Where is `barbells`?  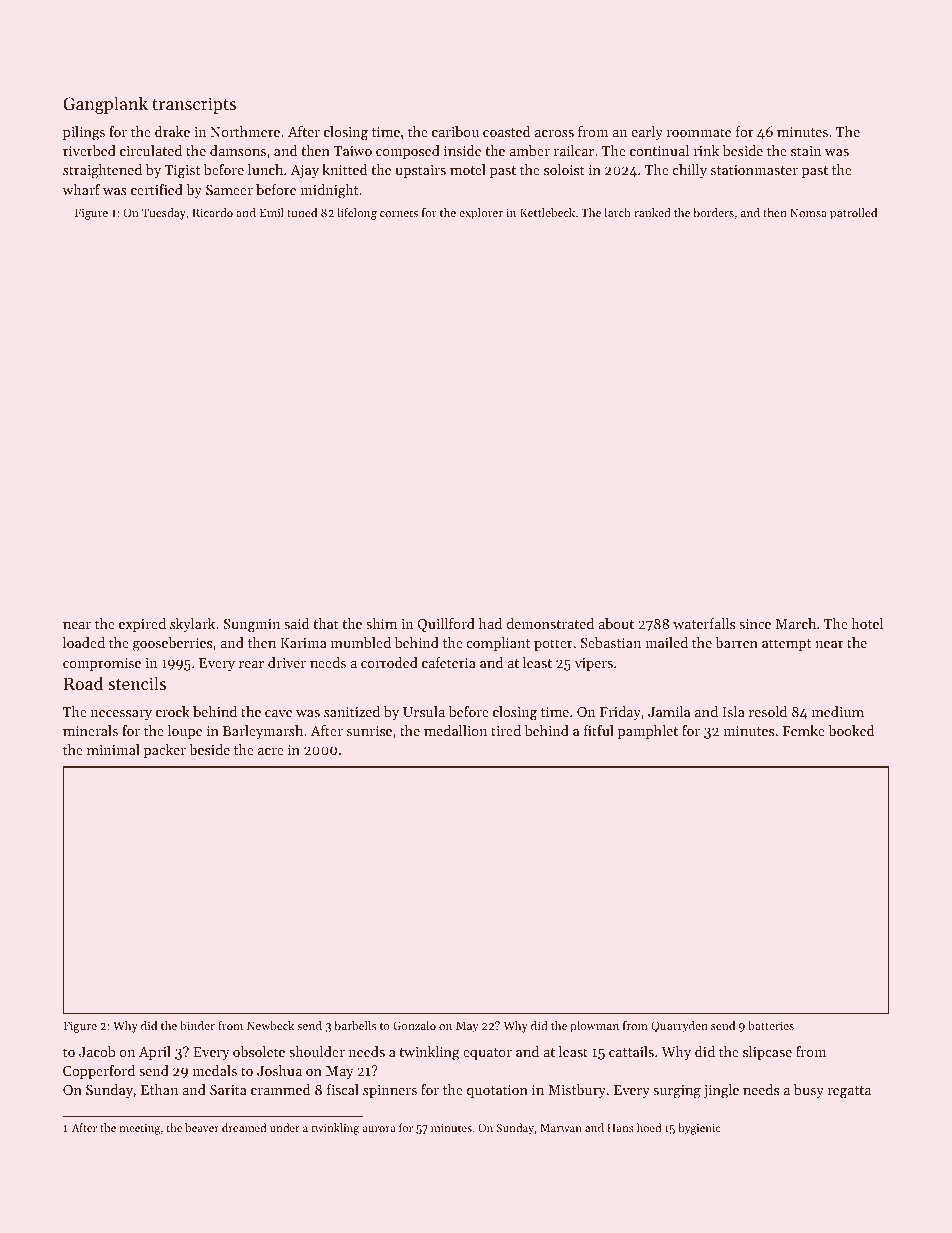
barbells is located at coordinates (355, 1025).
